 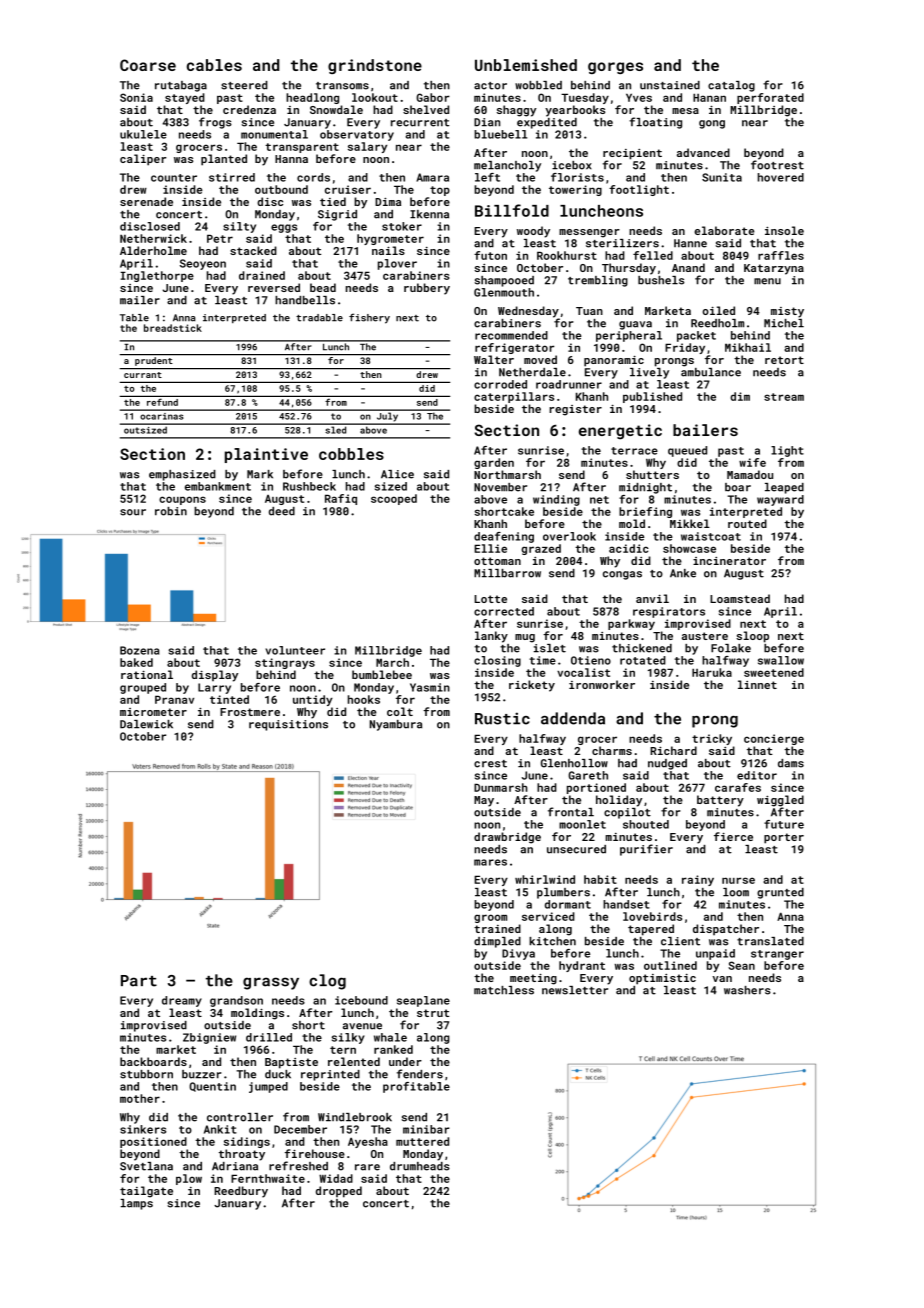 I want to click on perforated, so click(x=770, y=98).
